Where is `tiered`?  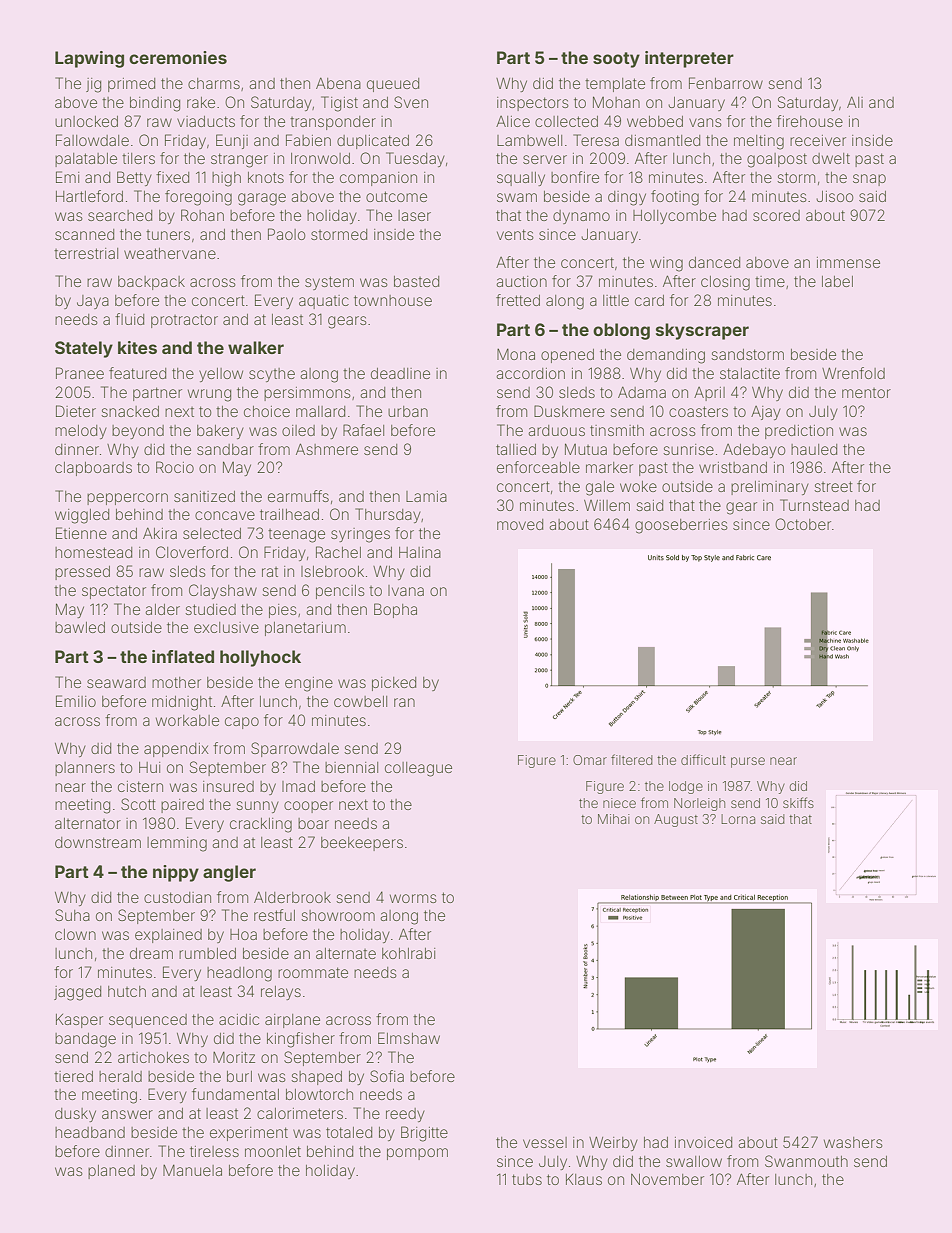
tiered is located at coordinates (73, 1076).
